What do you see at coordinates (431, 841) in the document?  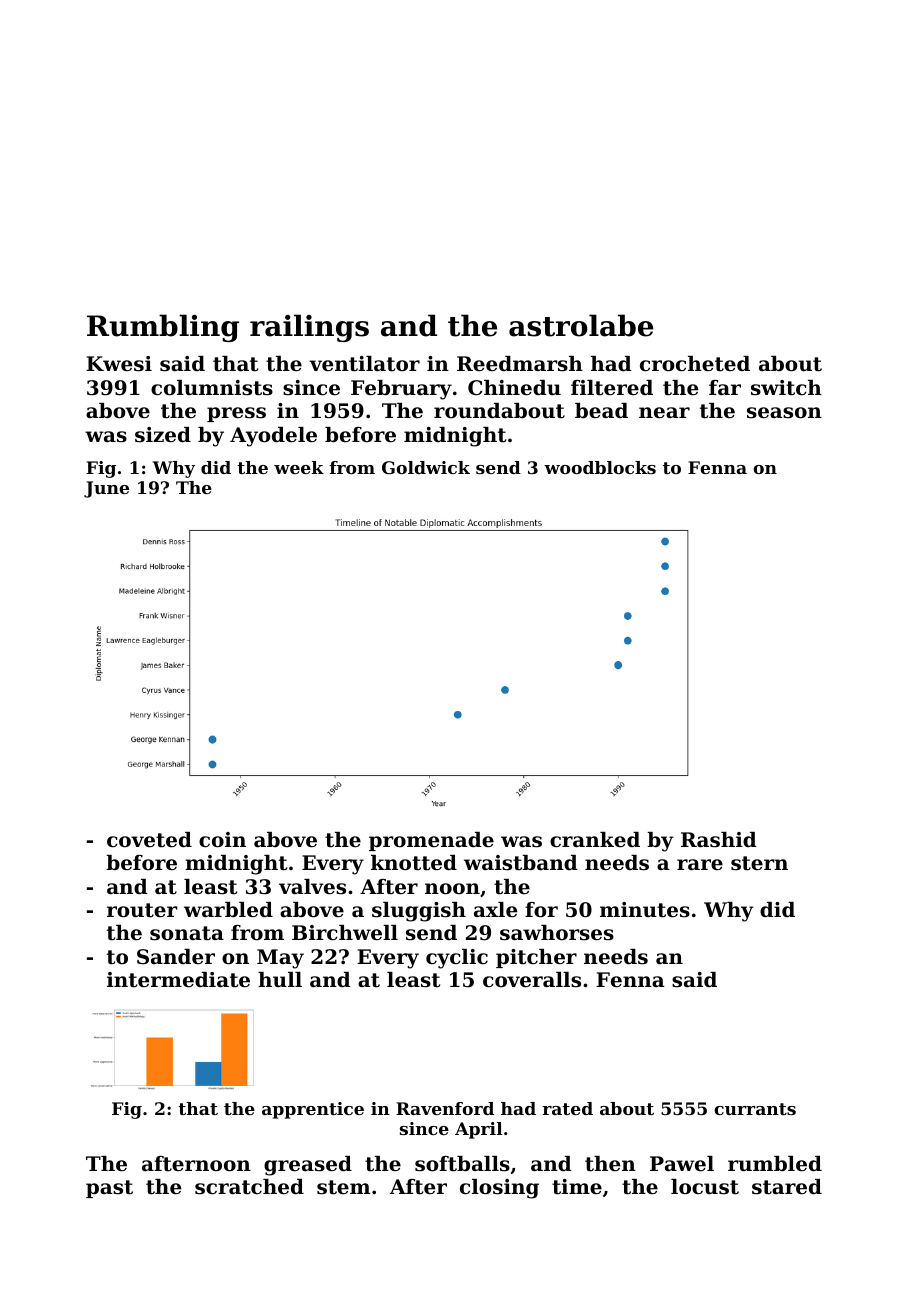 I see `promenade` at bounding box center [431, 841].
